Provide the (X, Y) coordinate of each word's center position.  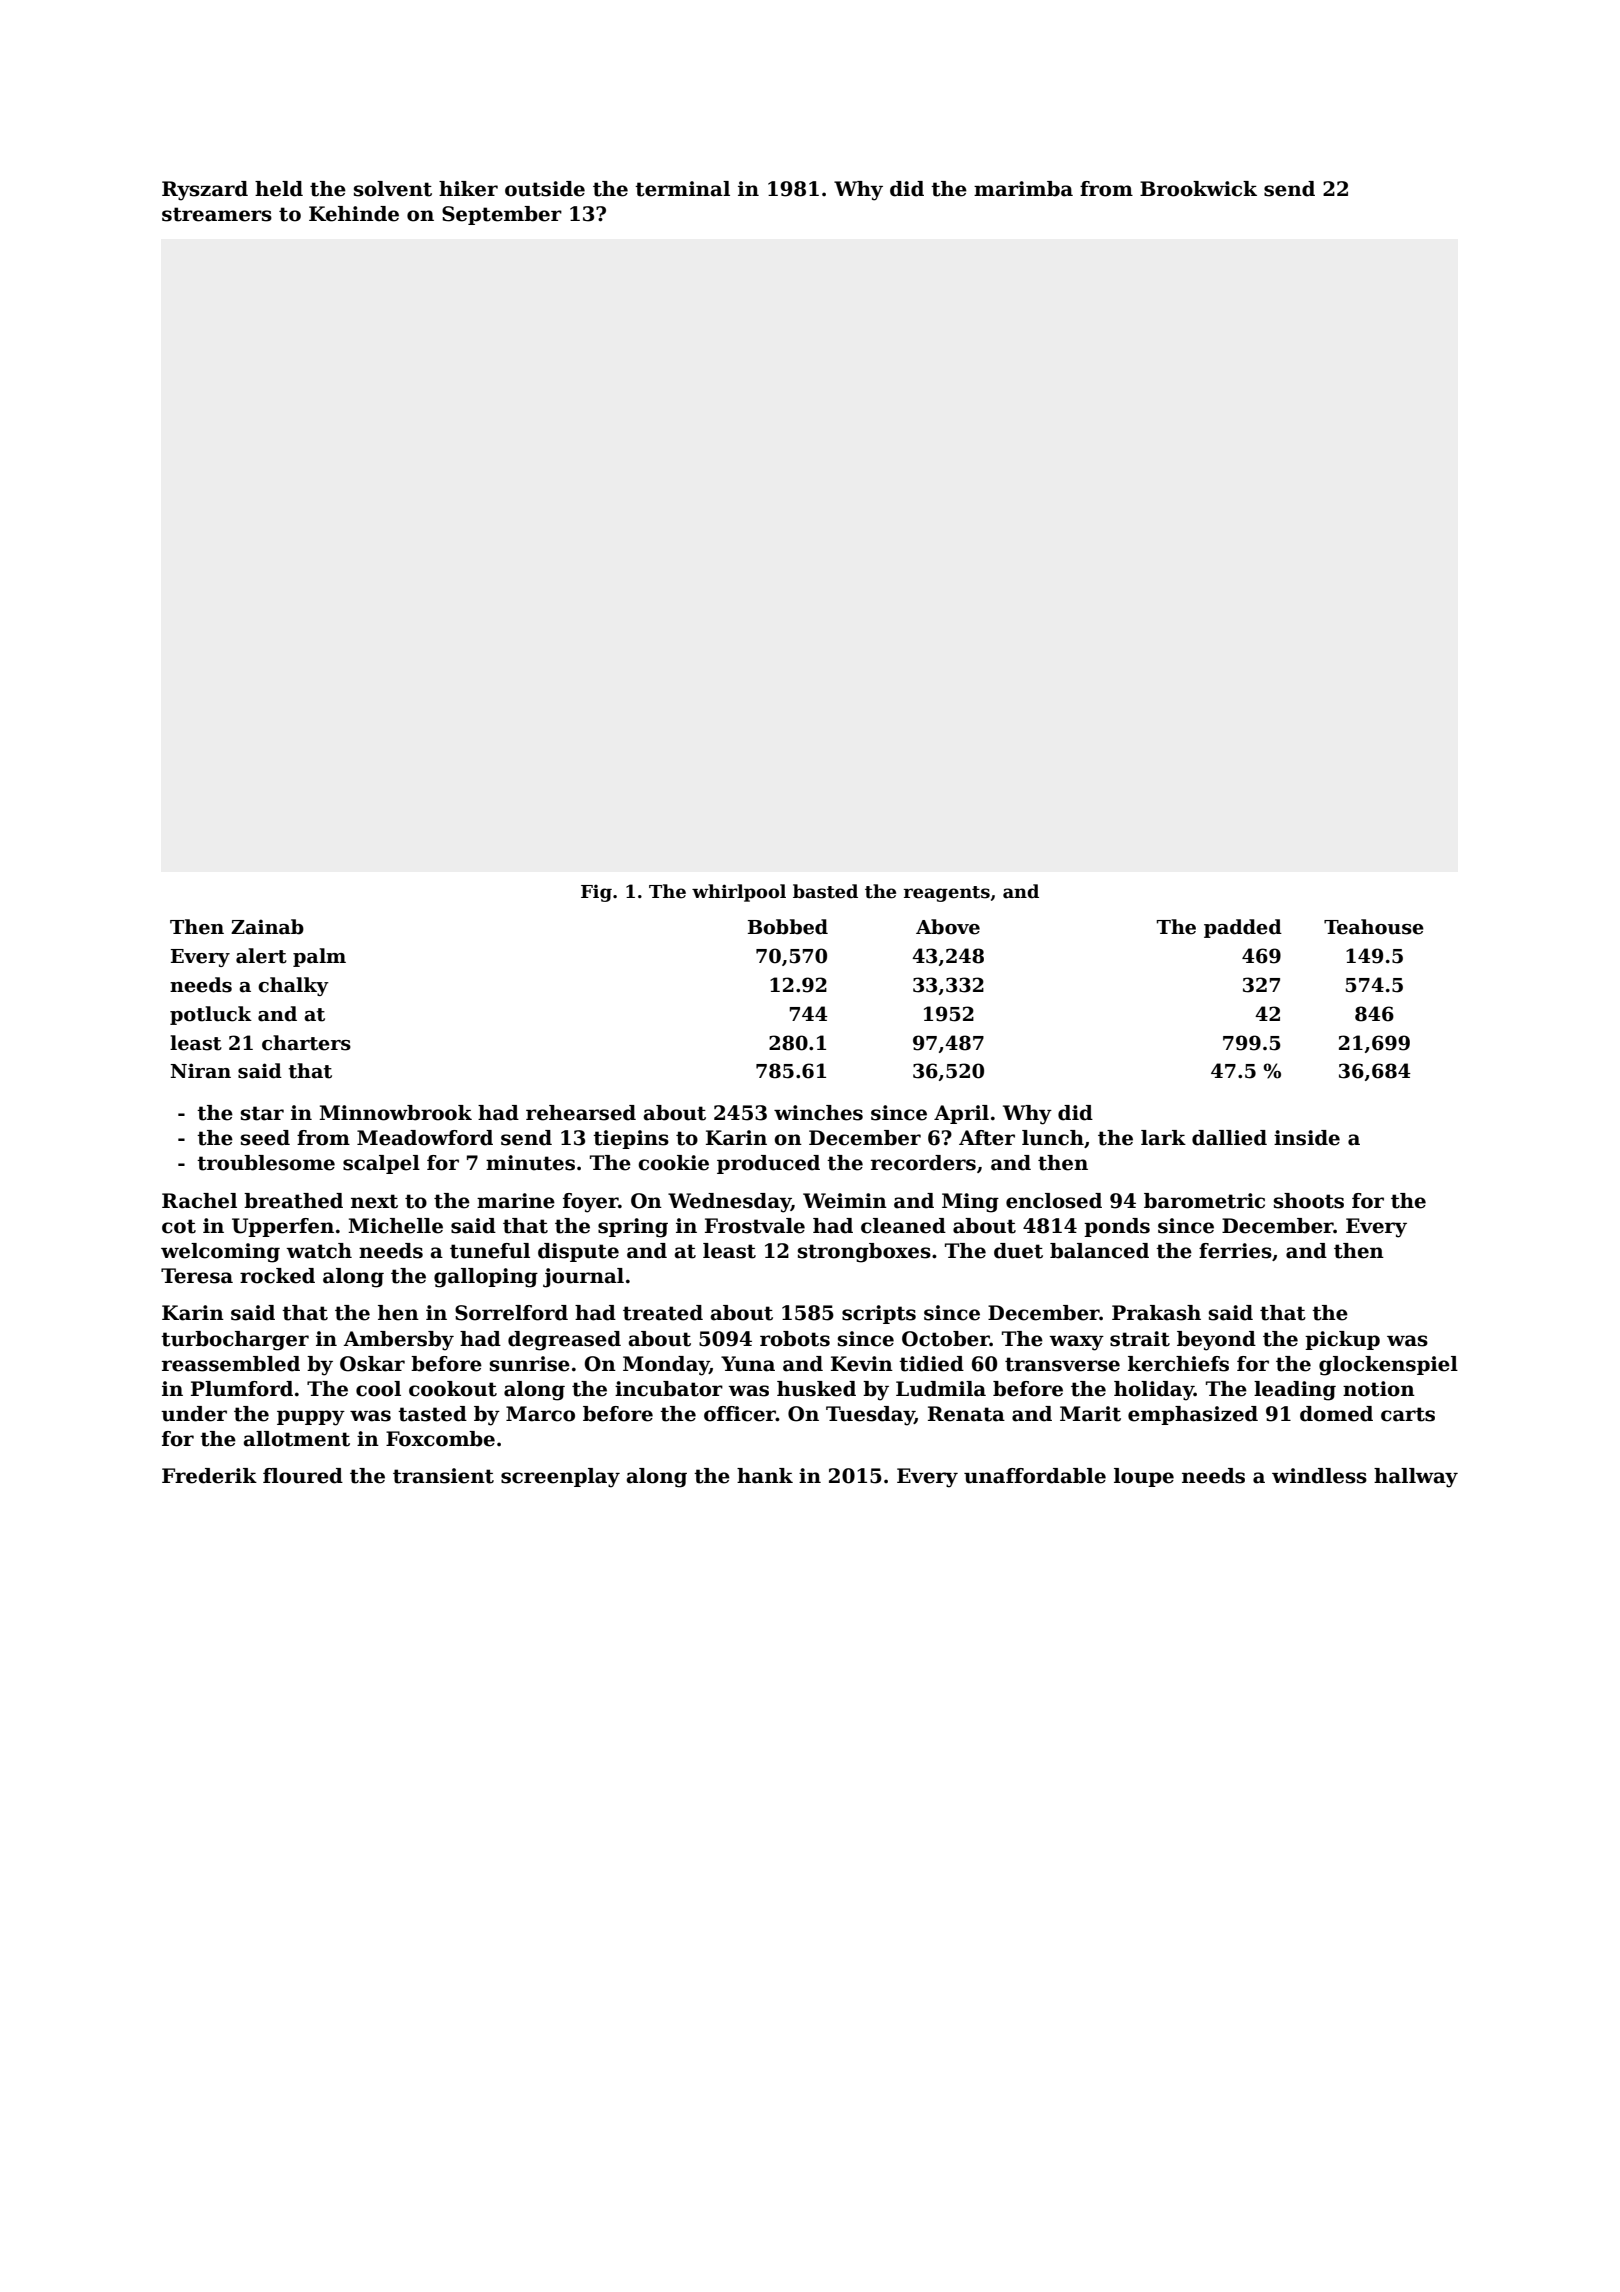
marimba (1023, 189)
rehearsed (581, 1113)
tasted (432, 1414)
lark (1163, 1138)
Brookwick (1198, 189)
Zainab (267, 927)
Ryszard (205, 191)
